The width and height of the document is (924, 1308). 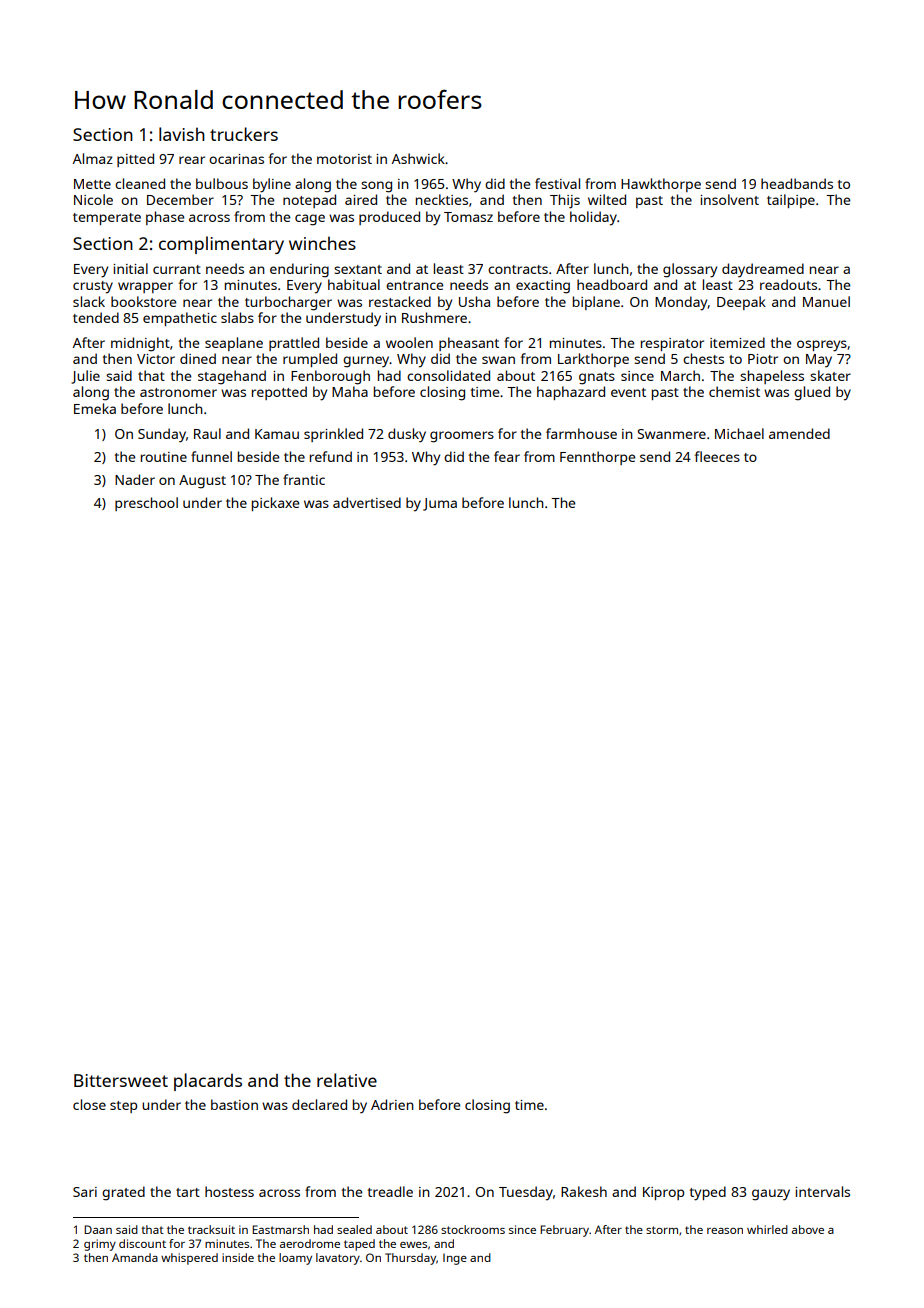 I want to click on intervals, so click(x=822, y=1191).
